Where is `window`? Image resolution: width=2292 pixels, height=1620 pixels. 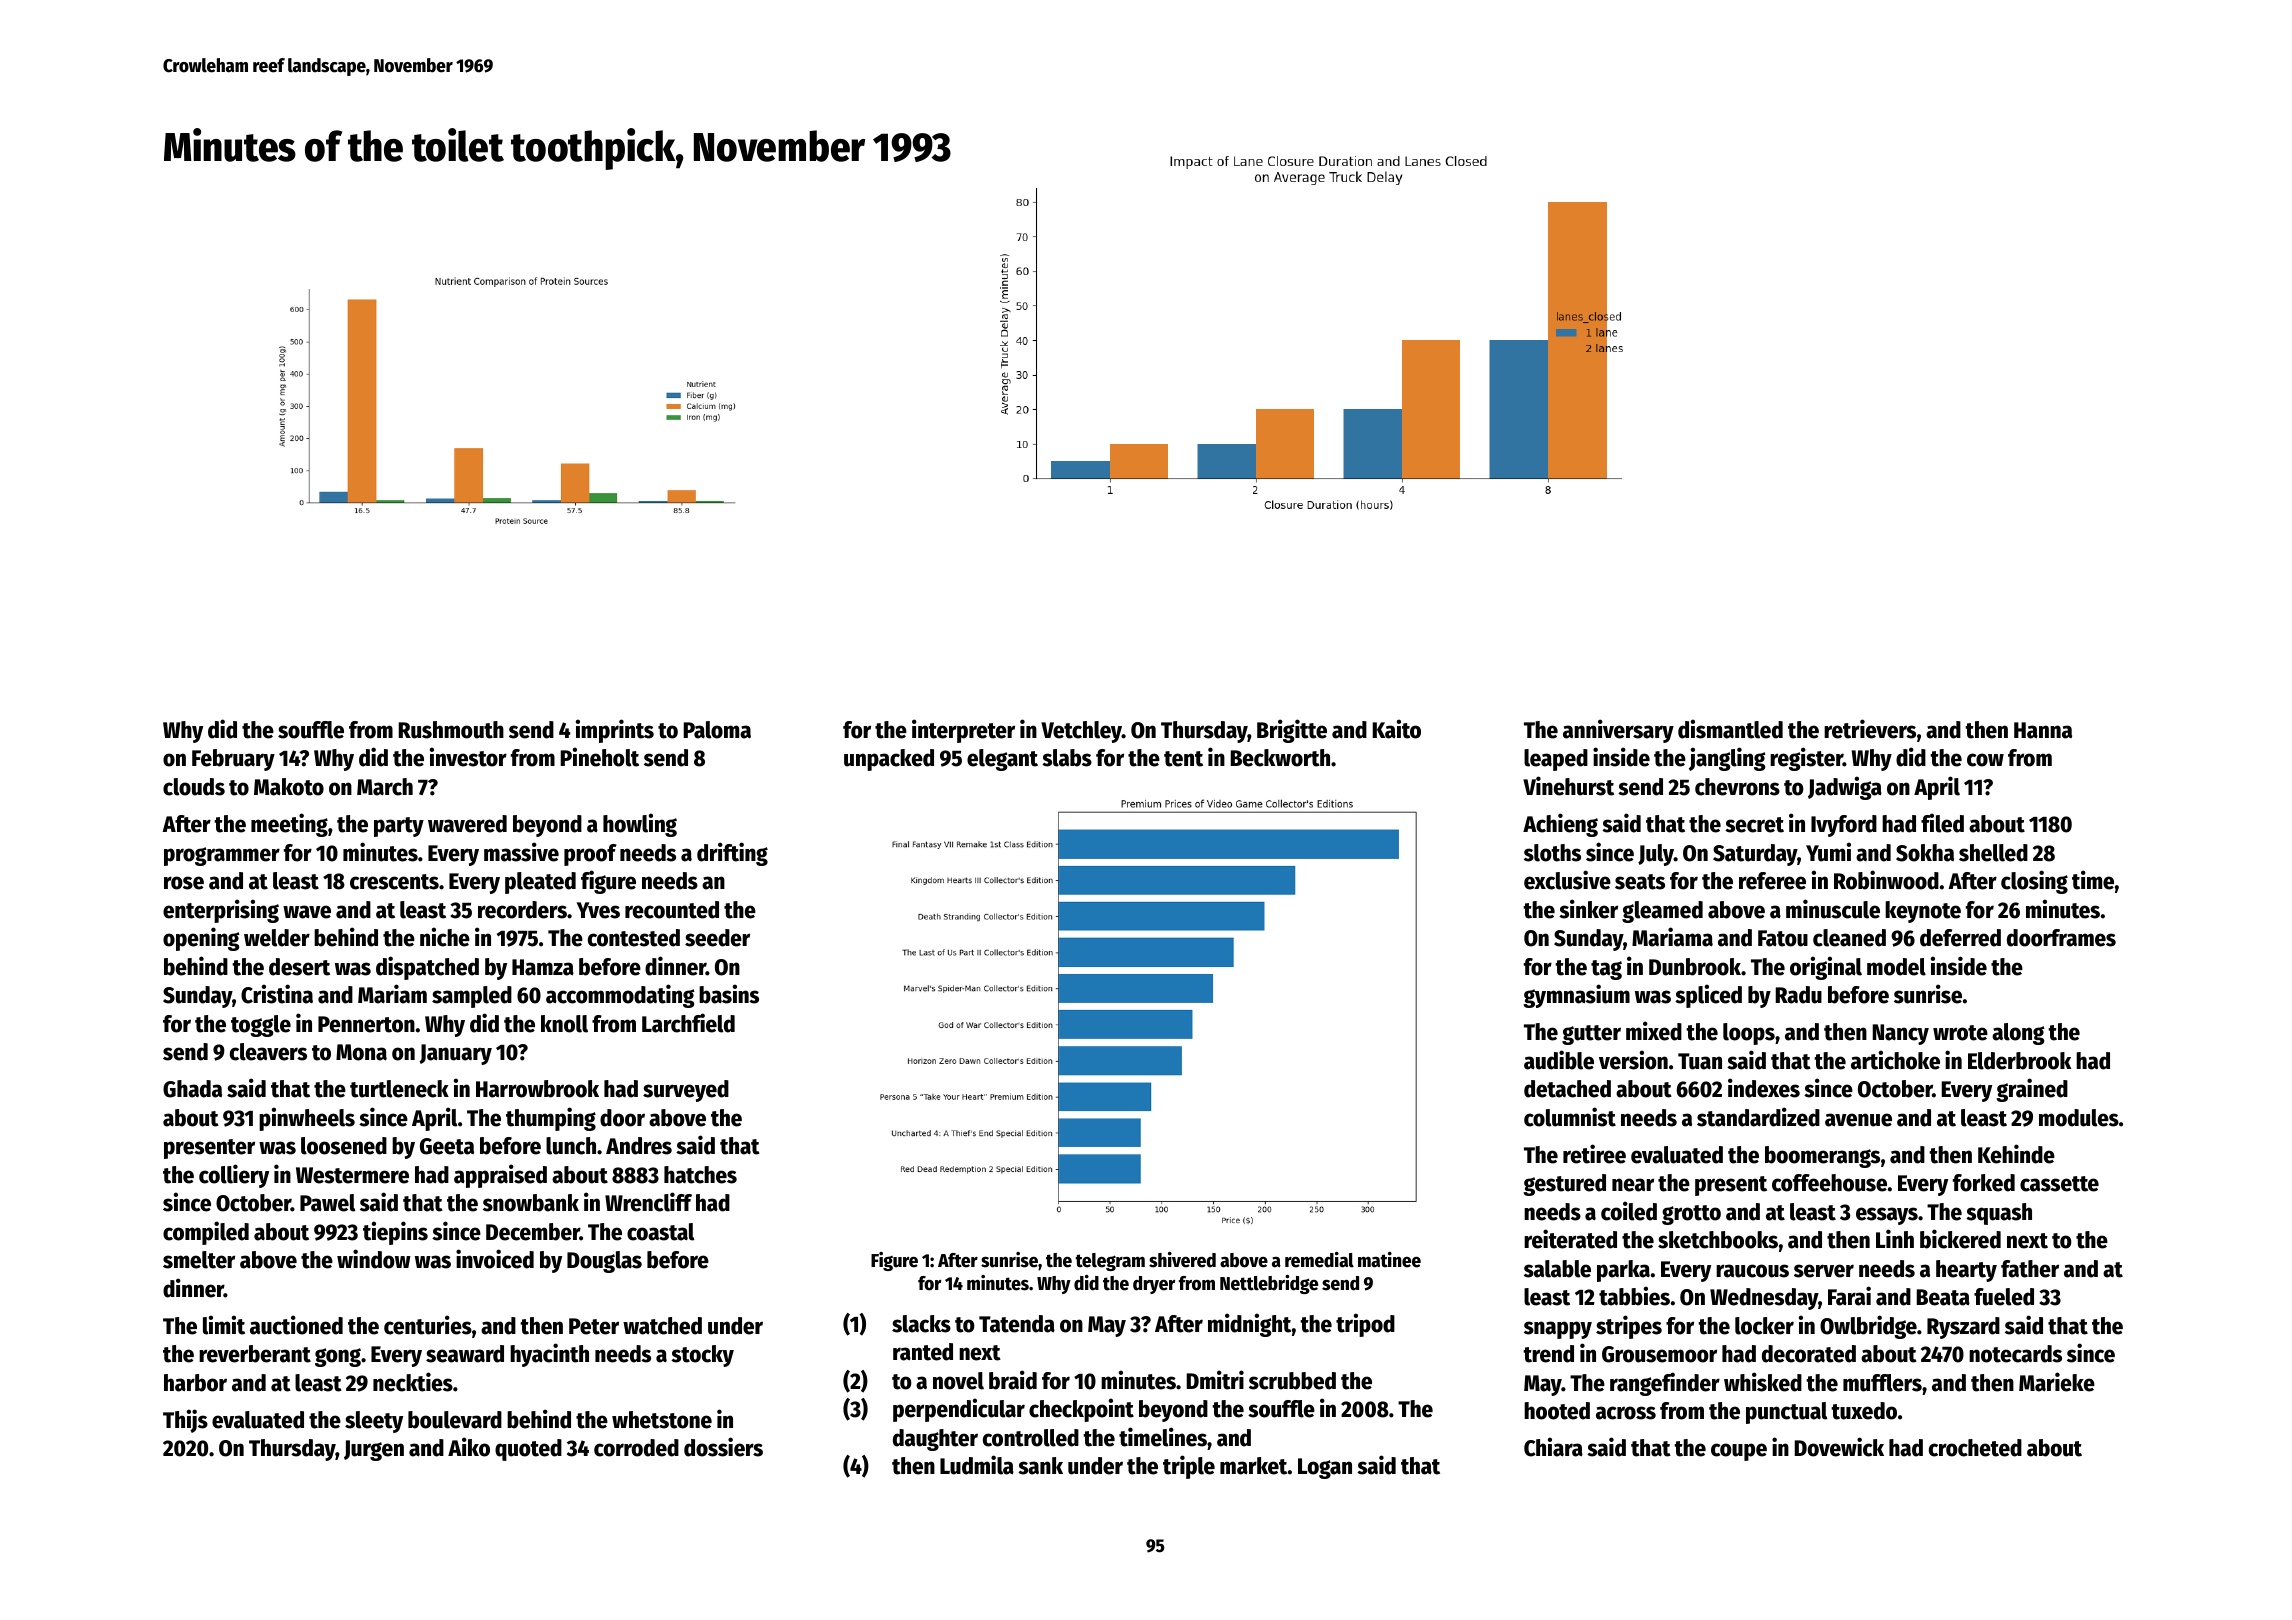
window is located at coordinates (374, 1259).
